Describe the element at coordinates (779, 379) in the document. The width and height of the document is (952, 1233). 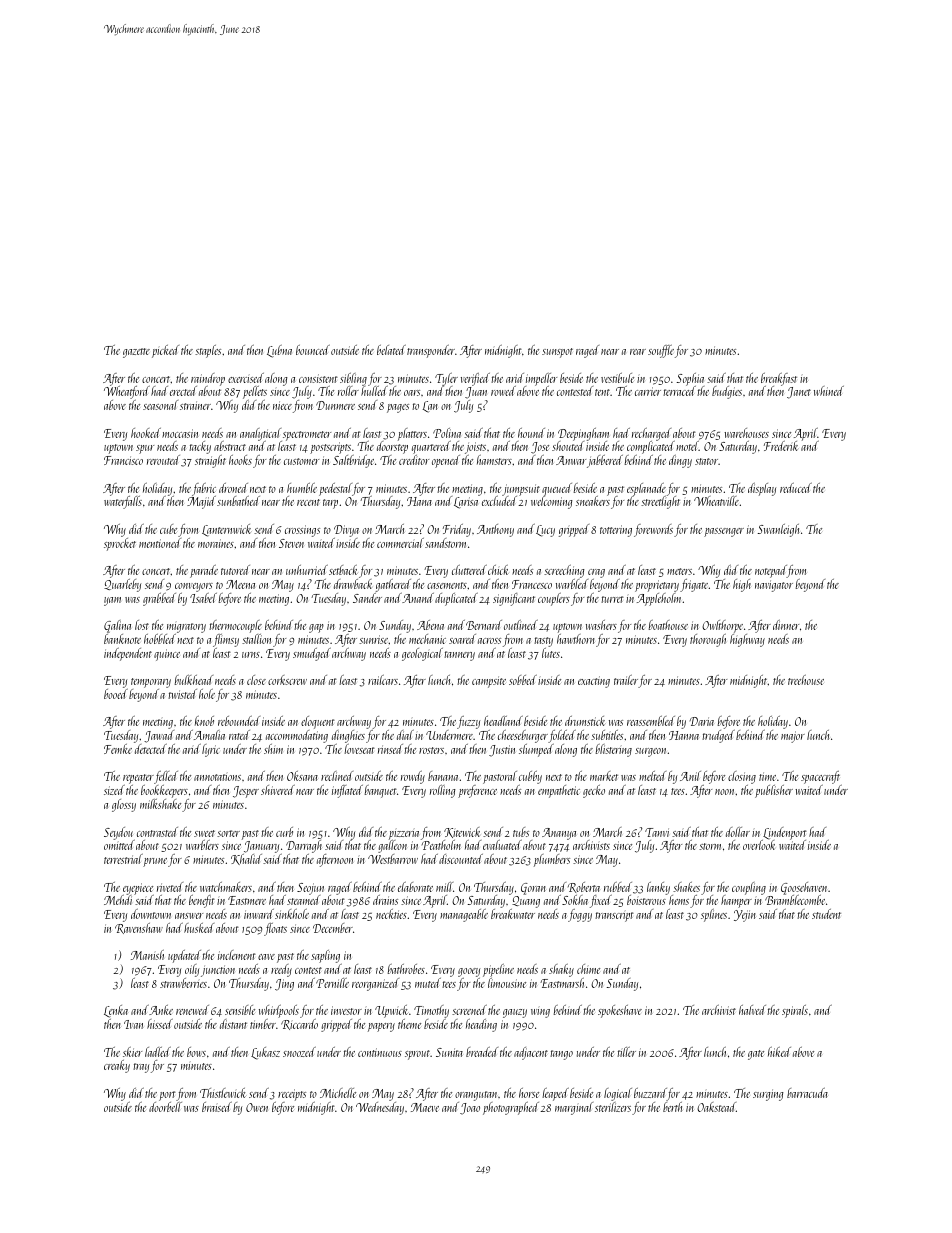
I see `breakfast` at that location.
